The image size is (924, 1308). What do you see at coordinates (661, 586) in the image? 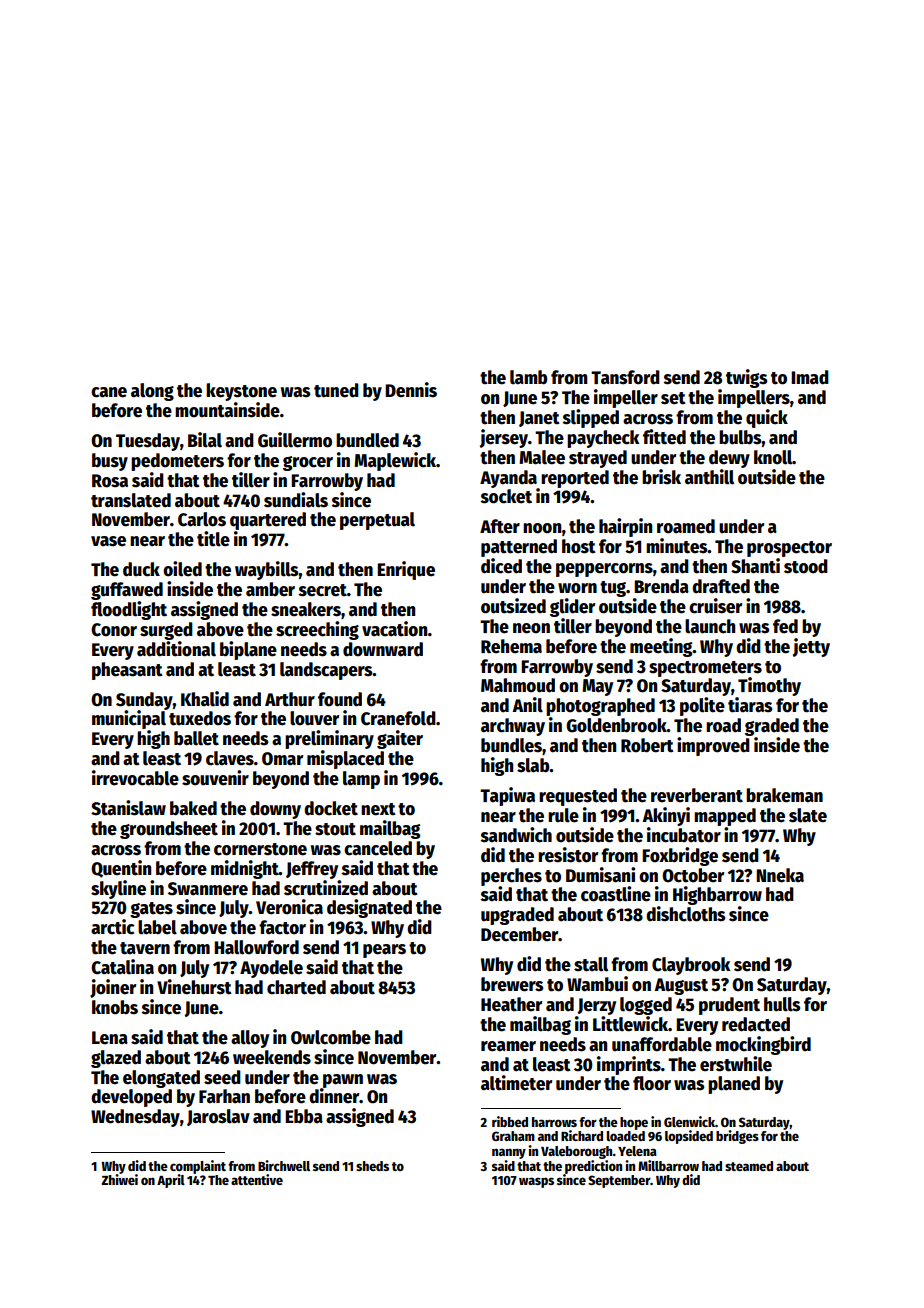
I see `Brenda` at bounding box center [661, 586].
